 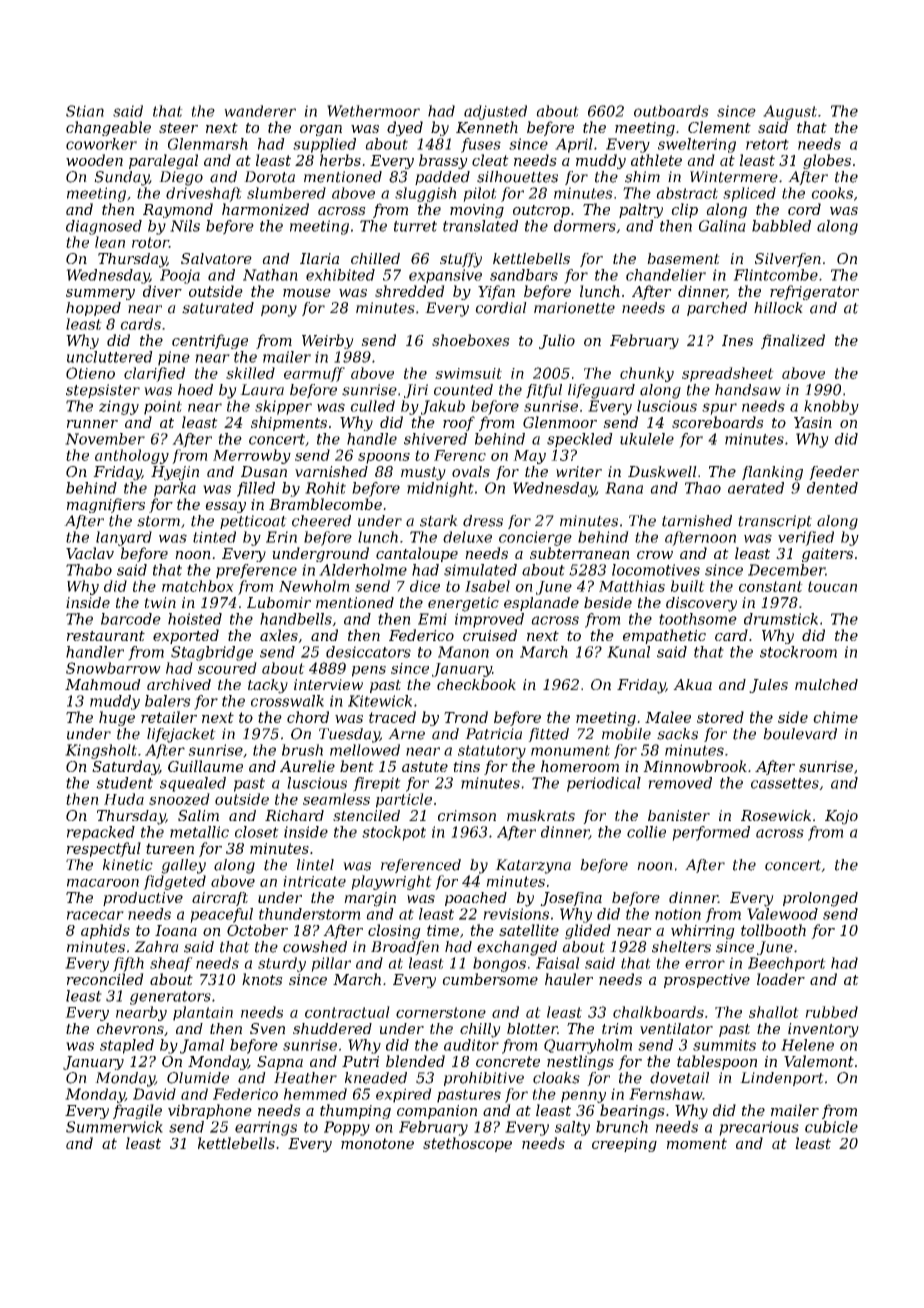 What do you see at coordinates (373, 111) in the screenshot?
I see `Wethermoor` at bounding box center [373, 111].
